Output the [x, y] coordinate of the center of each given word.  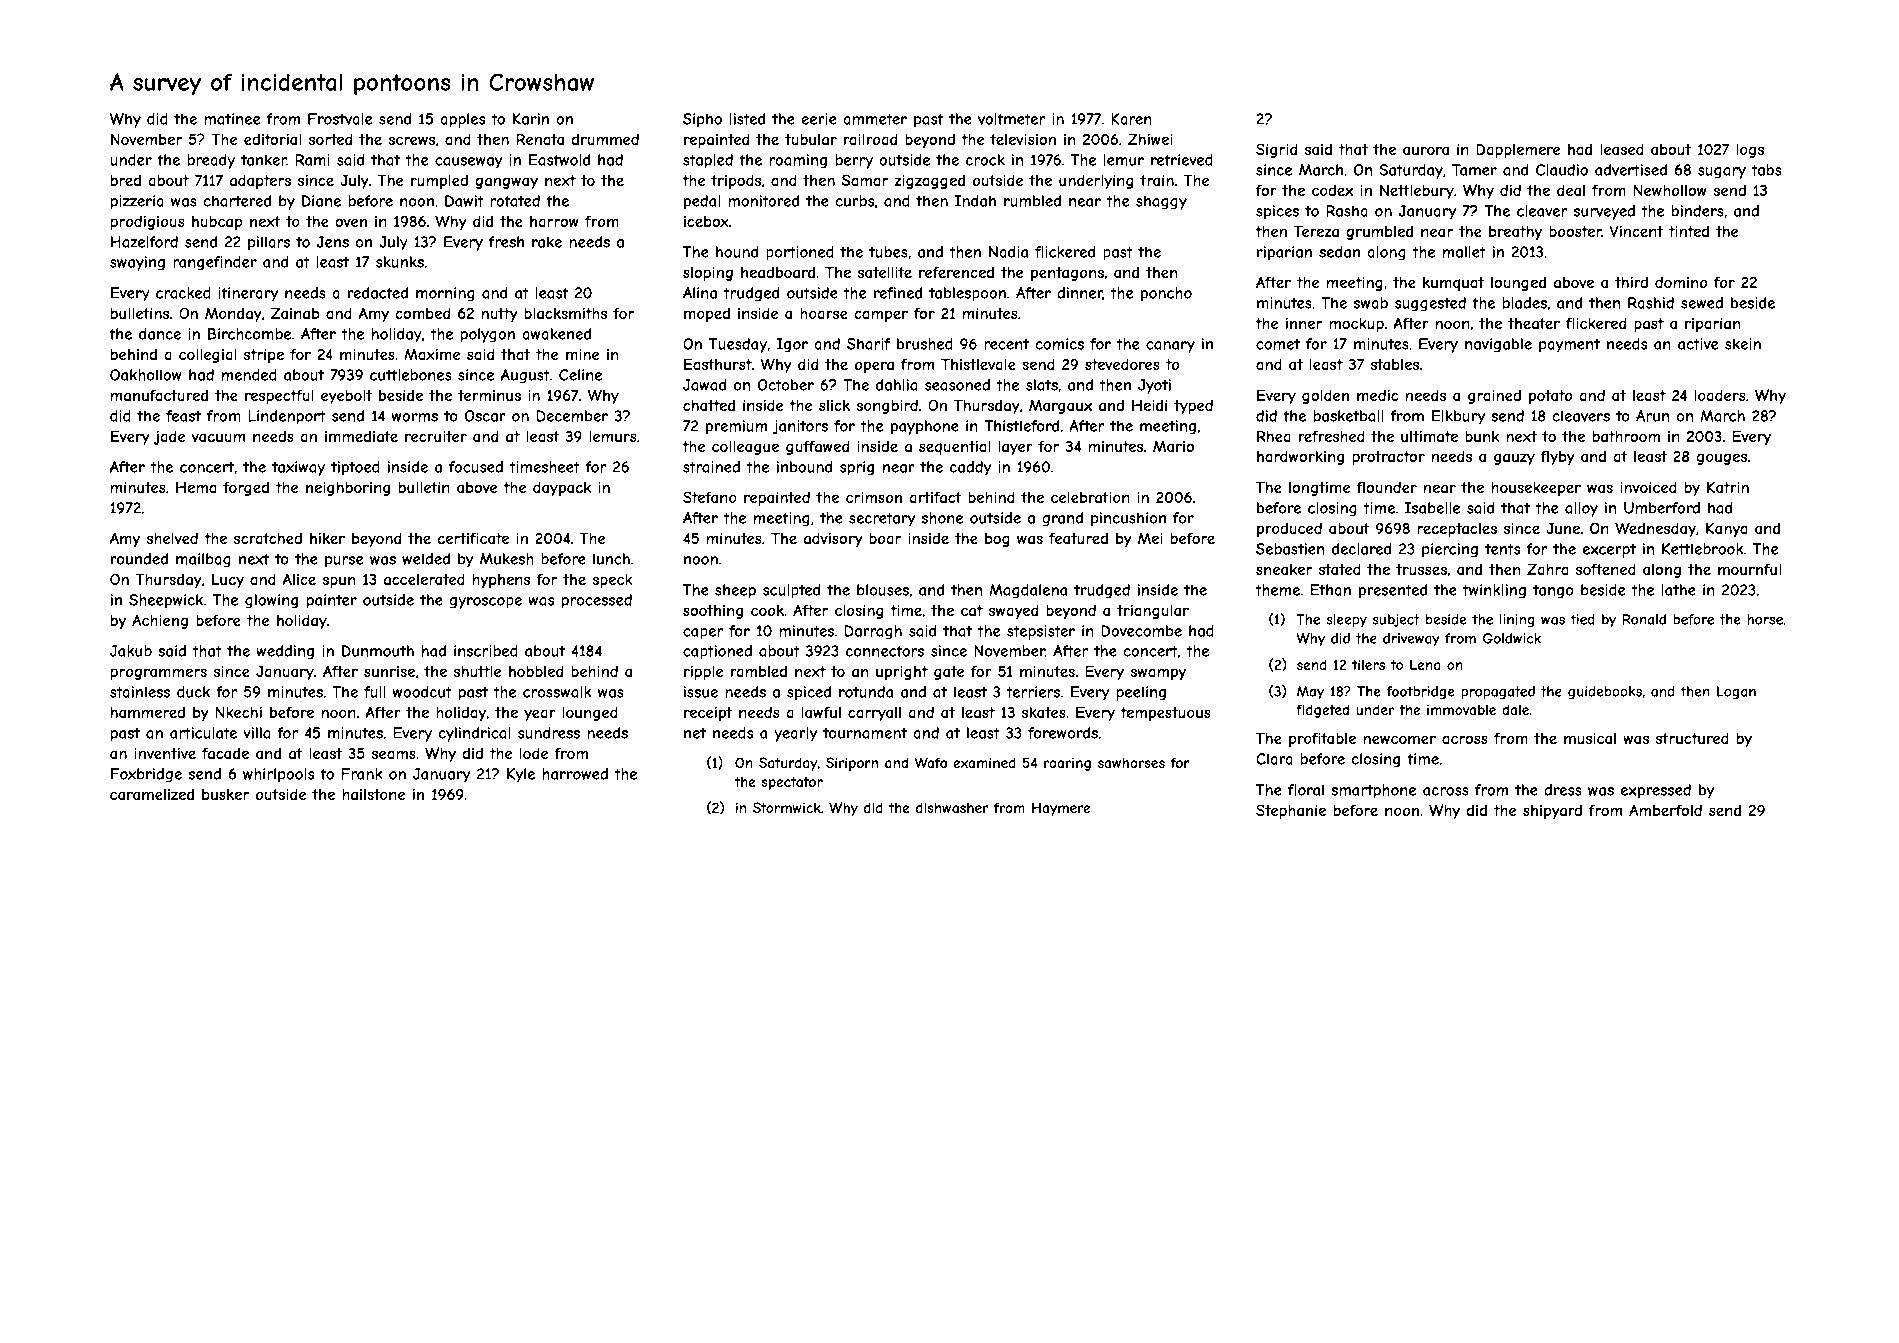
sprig [857, 468]
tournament [865, 733]
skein [1743, 344]
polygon [488, 335]
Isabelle [1432, 508]
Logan [1736, 692]
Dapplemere [1518, 150]
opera [874, 367]
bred [126, 180]
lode [534, 753]
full [375, 692]
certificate [473, 538]
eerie [819, 119]
